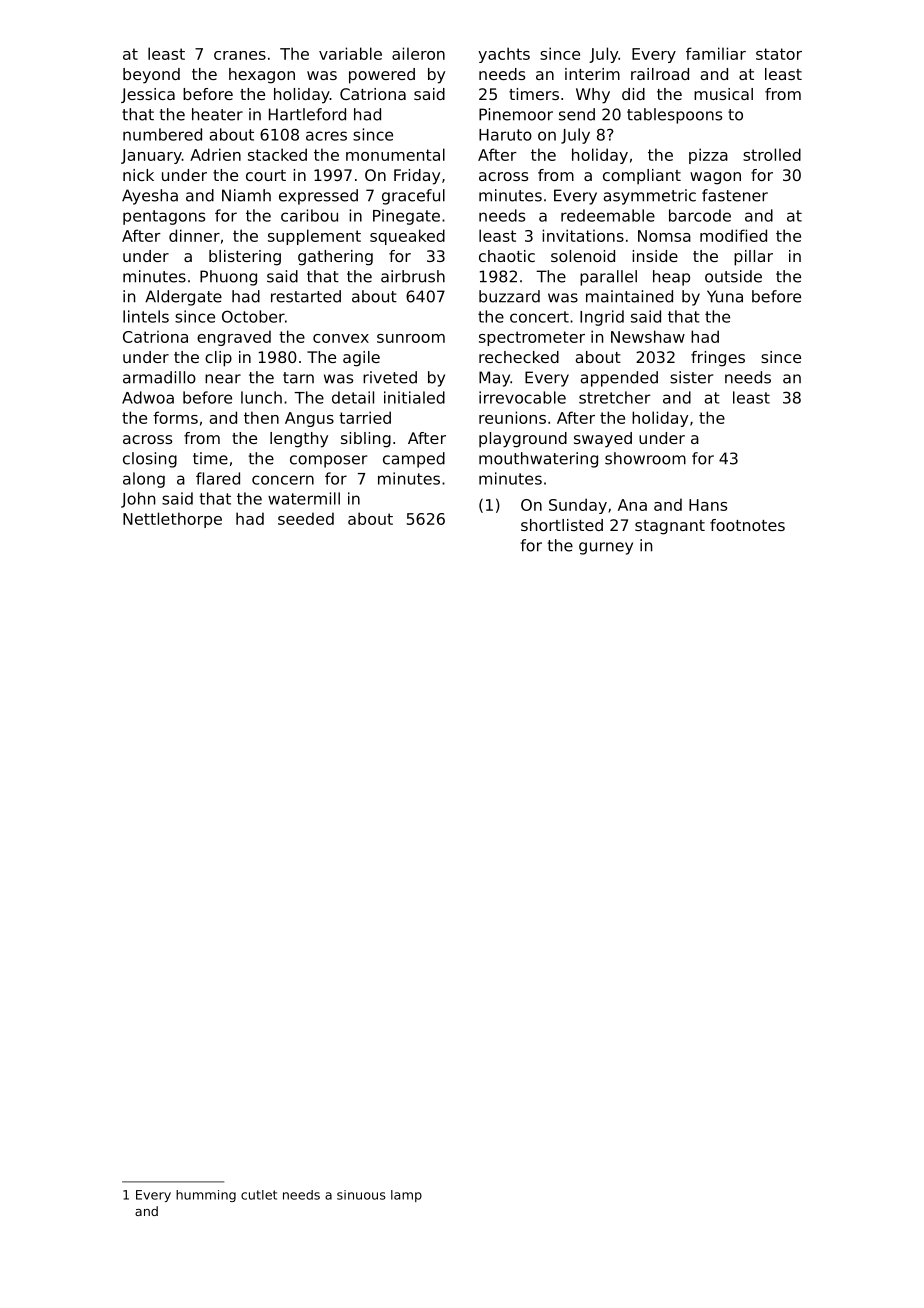  What do you see at coordinates (206, 1196) in the document?
I see `humming` at bounding box center [206, 1196].
